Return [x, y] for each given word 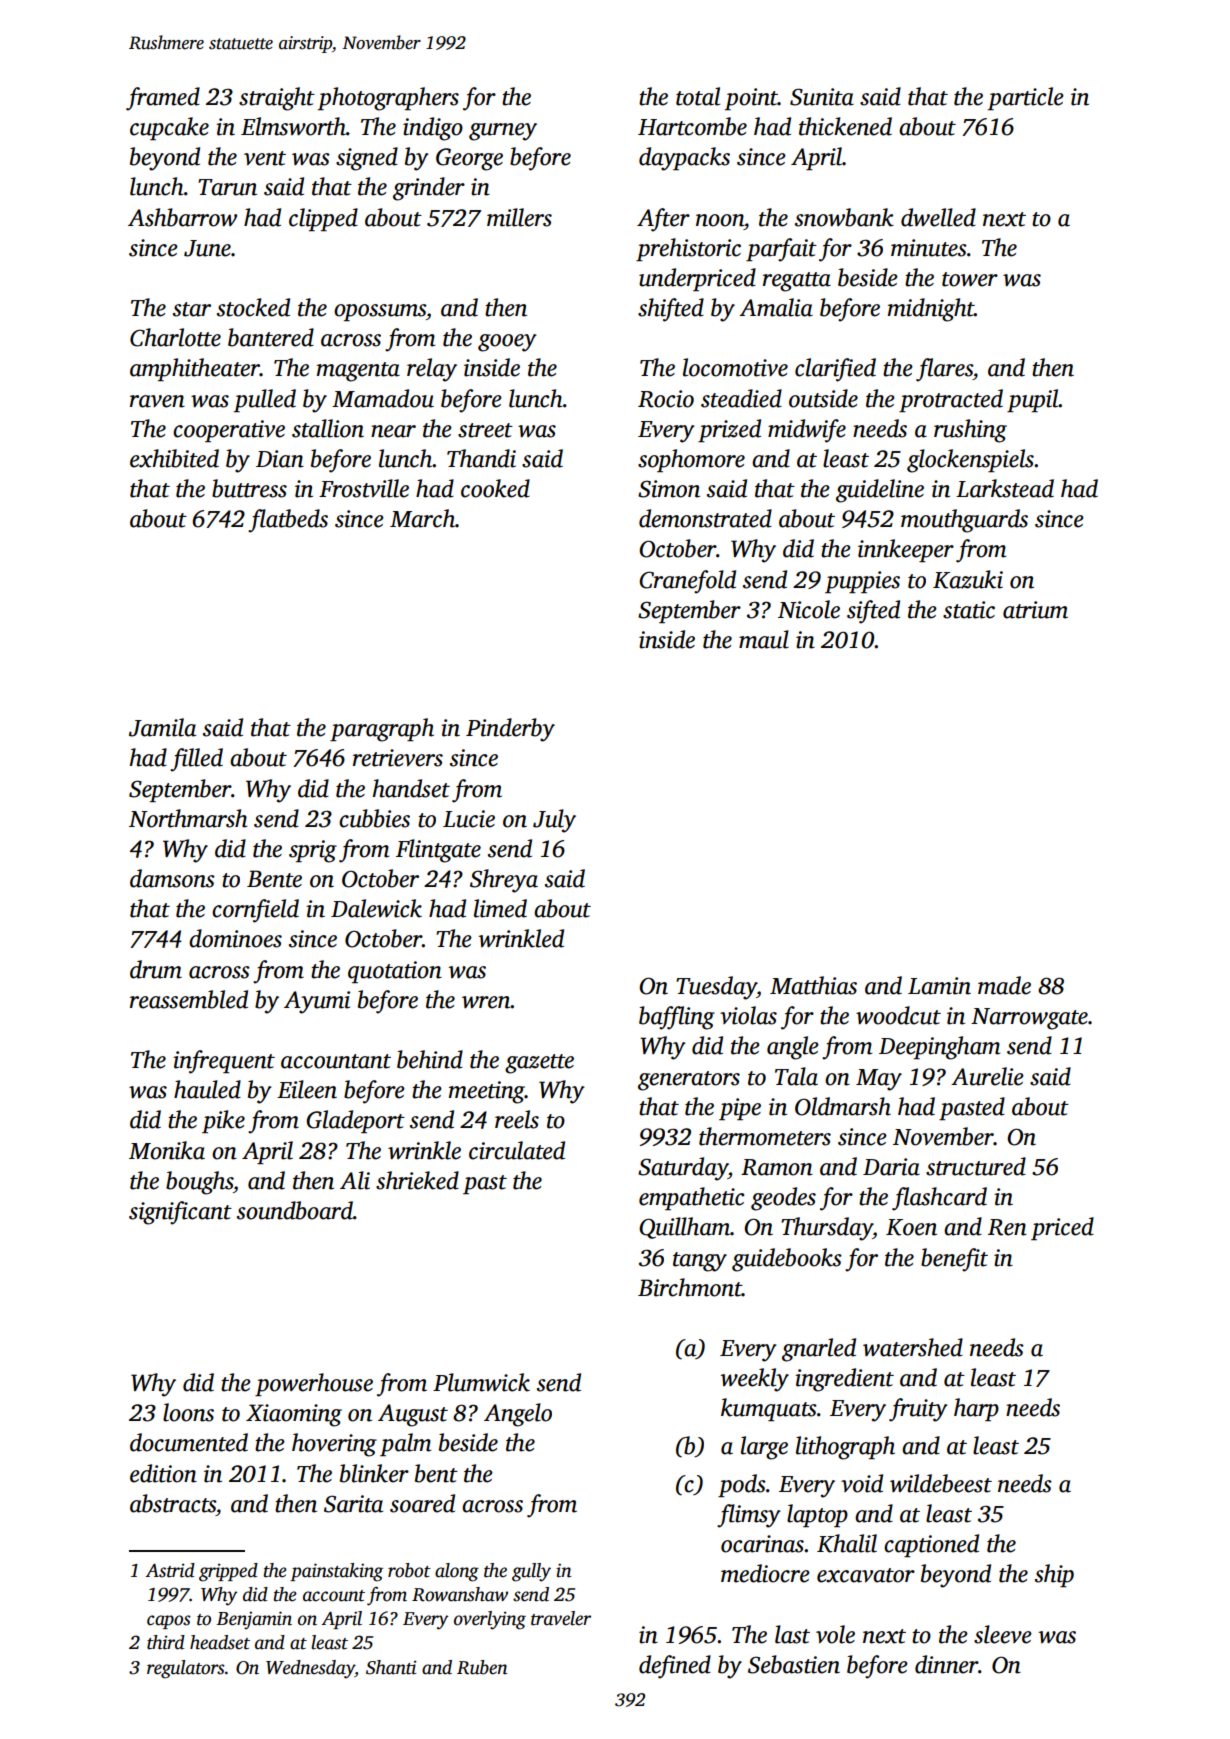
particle [1026, 98]
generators [689, 1081]
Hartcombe [692, 126]
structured [976, 1166]
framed [163, 99]
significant [180, 1213]
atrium [1035, 610]
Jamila [162, 727]
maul [764, 639]
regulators [186, 1669]
